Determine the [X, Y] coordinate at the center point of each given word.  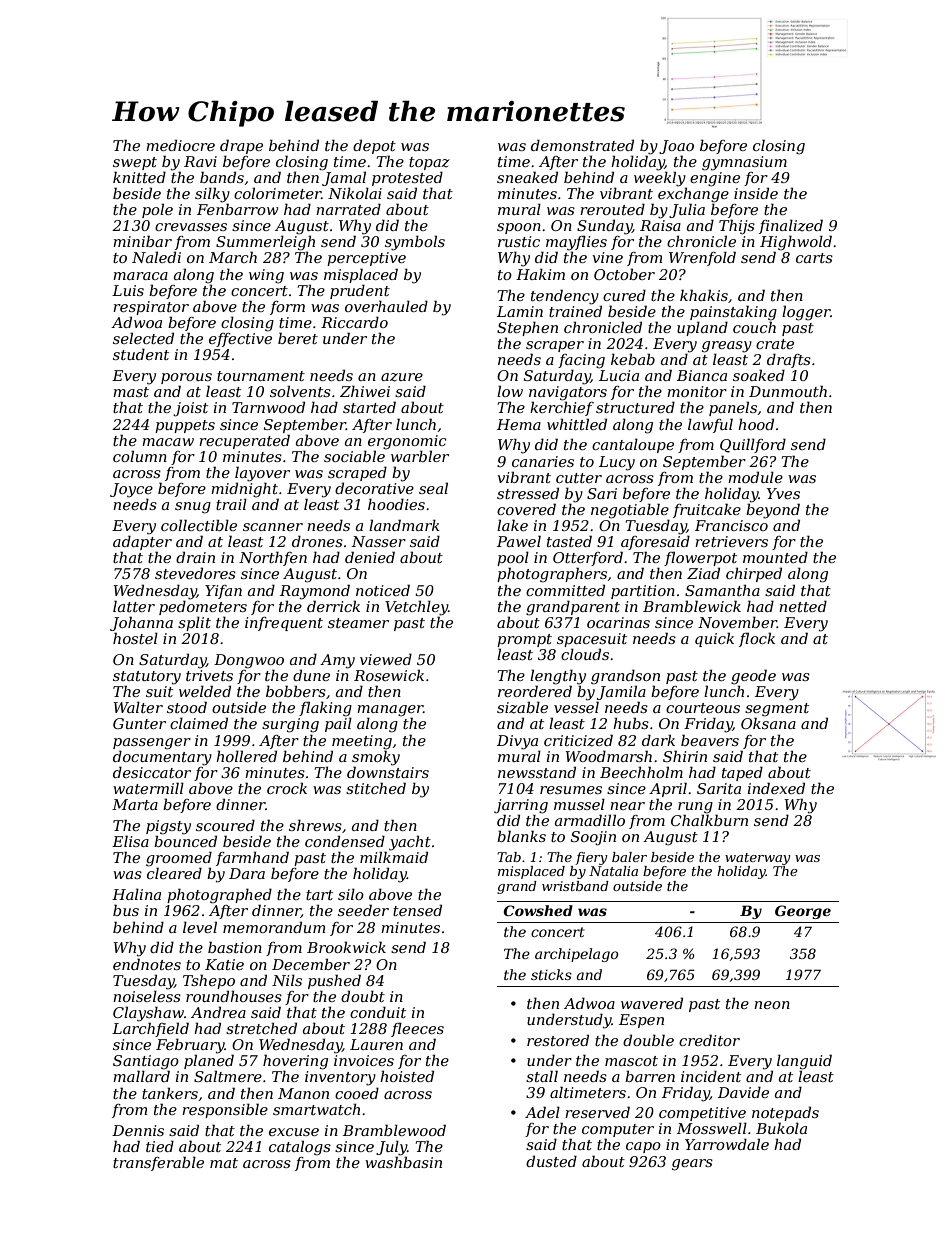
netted [803, 606]
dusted [551, 1161]
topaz [429, 163]
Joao [676, 147]
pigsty [168, 827]
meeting [362, 742]
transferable [158, 1163]
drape [241, 146]
